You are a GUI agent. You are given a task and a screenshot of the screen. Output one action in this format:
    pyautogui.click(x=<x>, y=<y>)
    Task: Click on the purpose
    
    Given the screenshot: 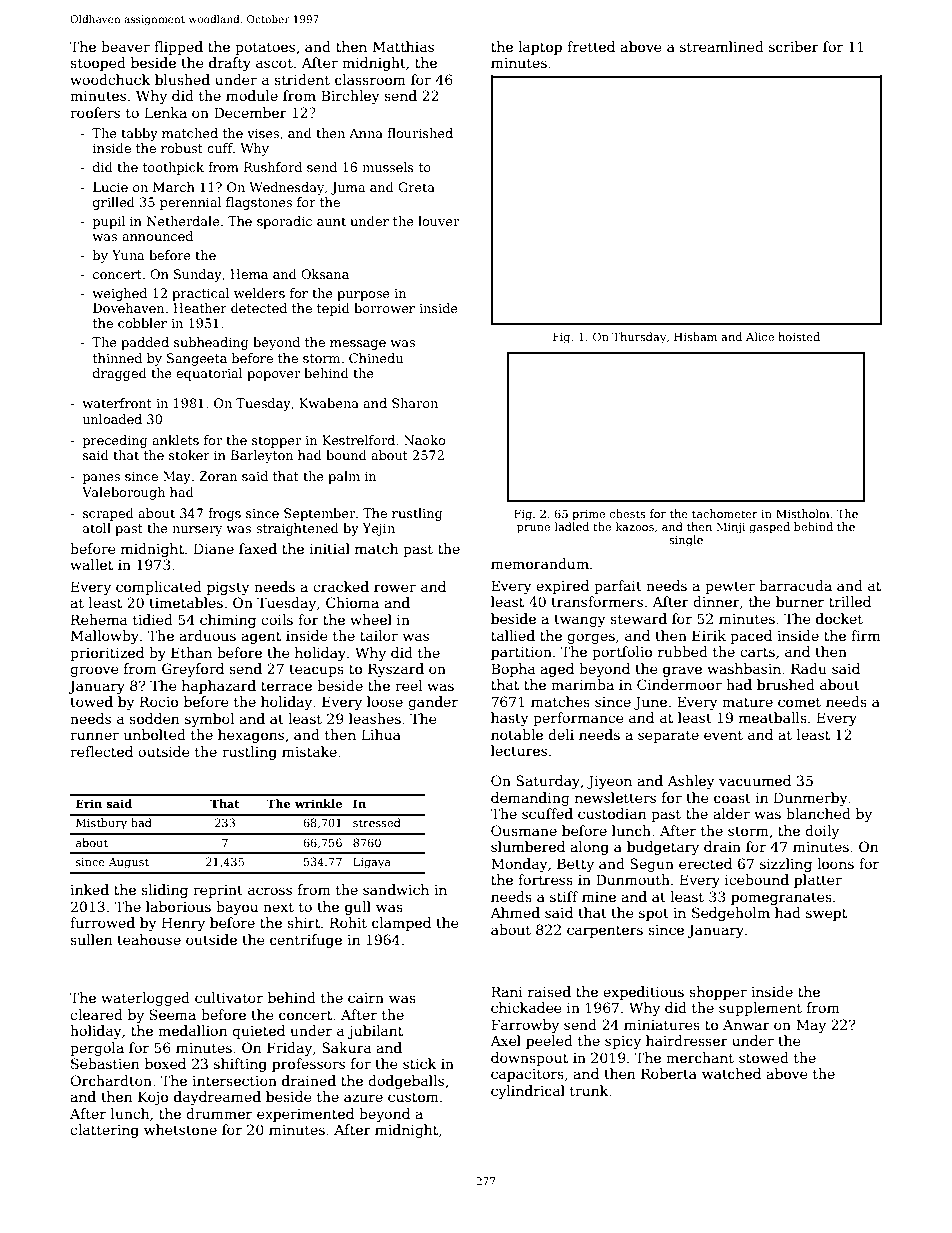 What is the action you would take?
    pyautogui.click(x=363, y=296)
